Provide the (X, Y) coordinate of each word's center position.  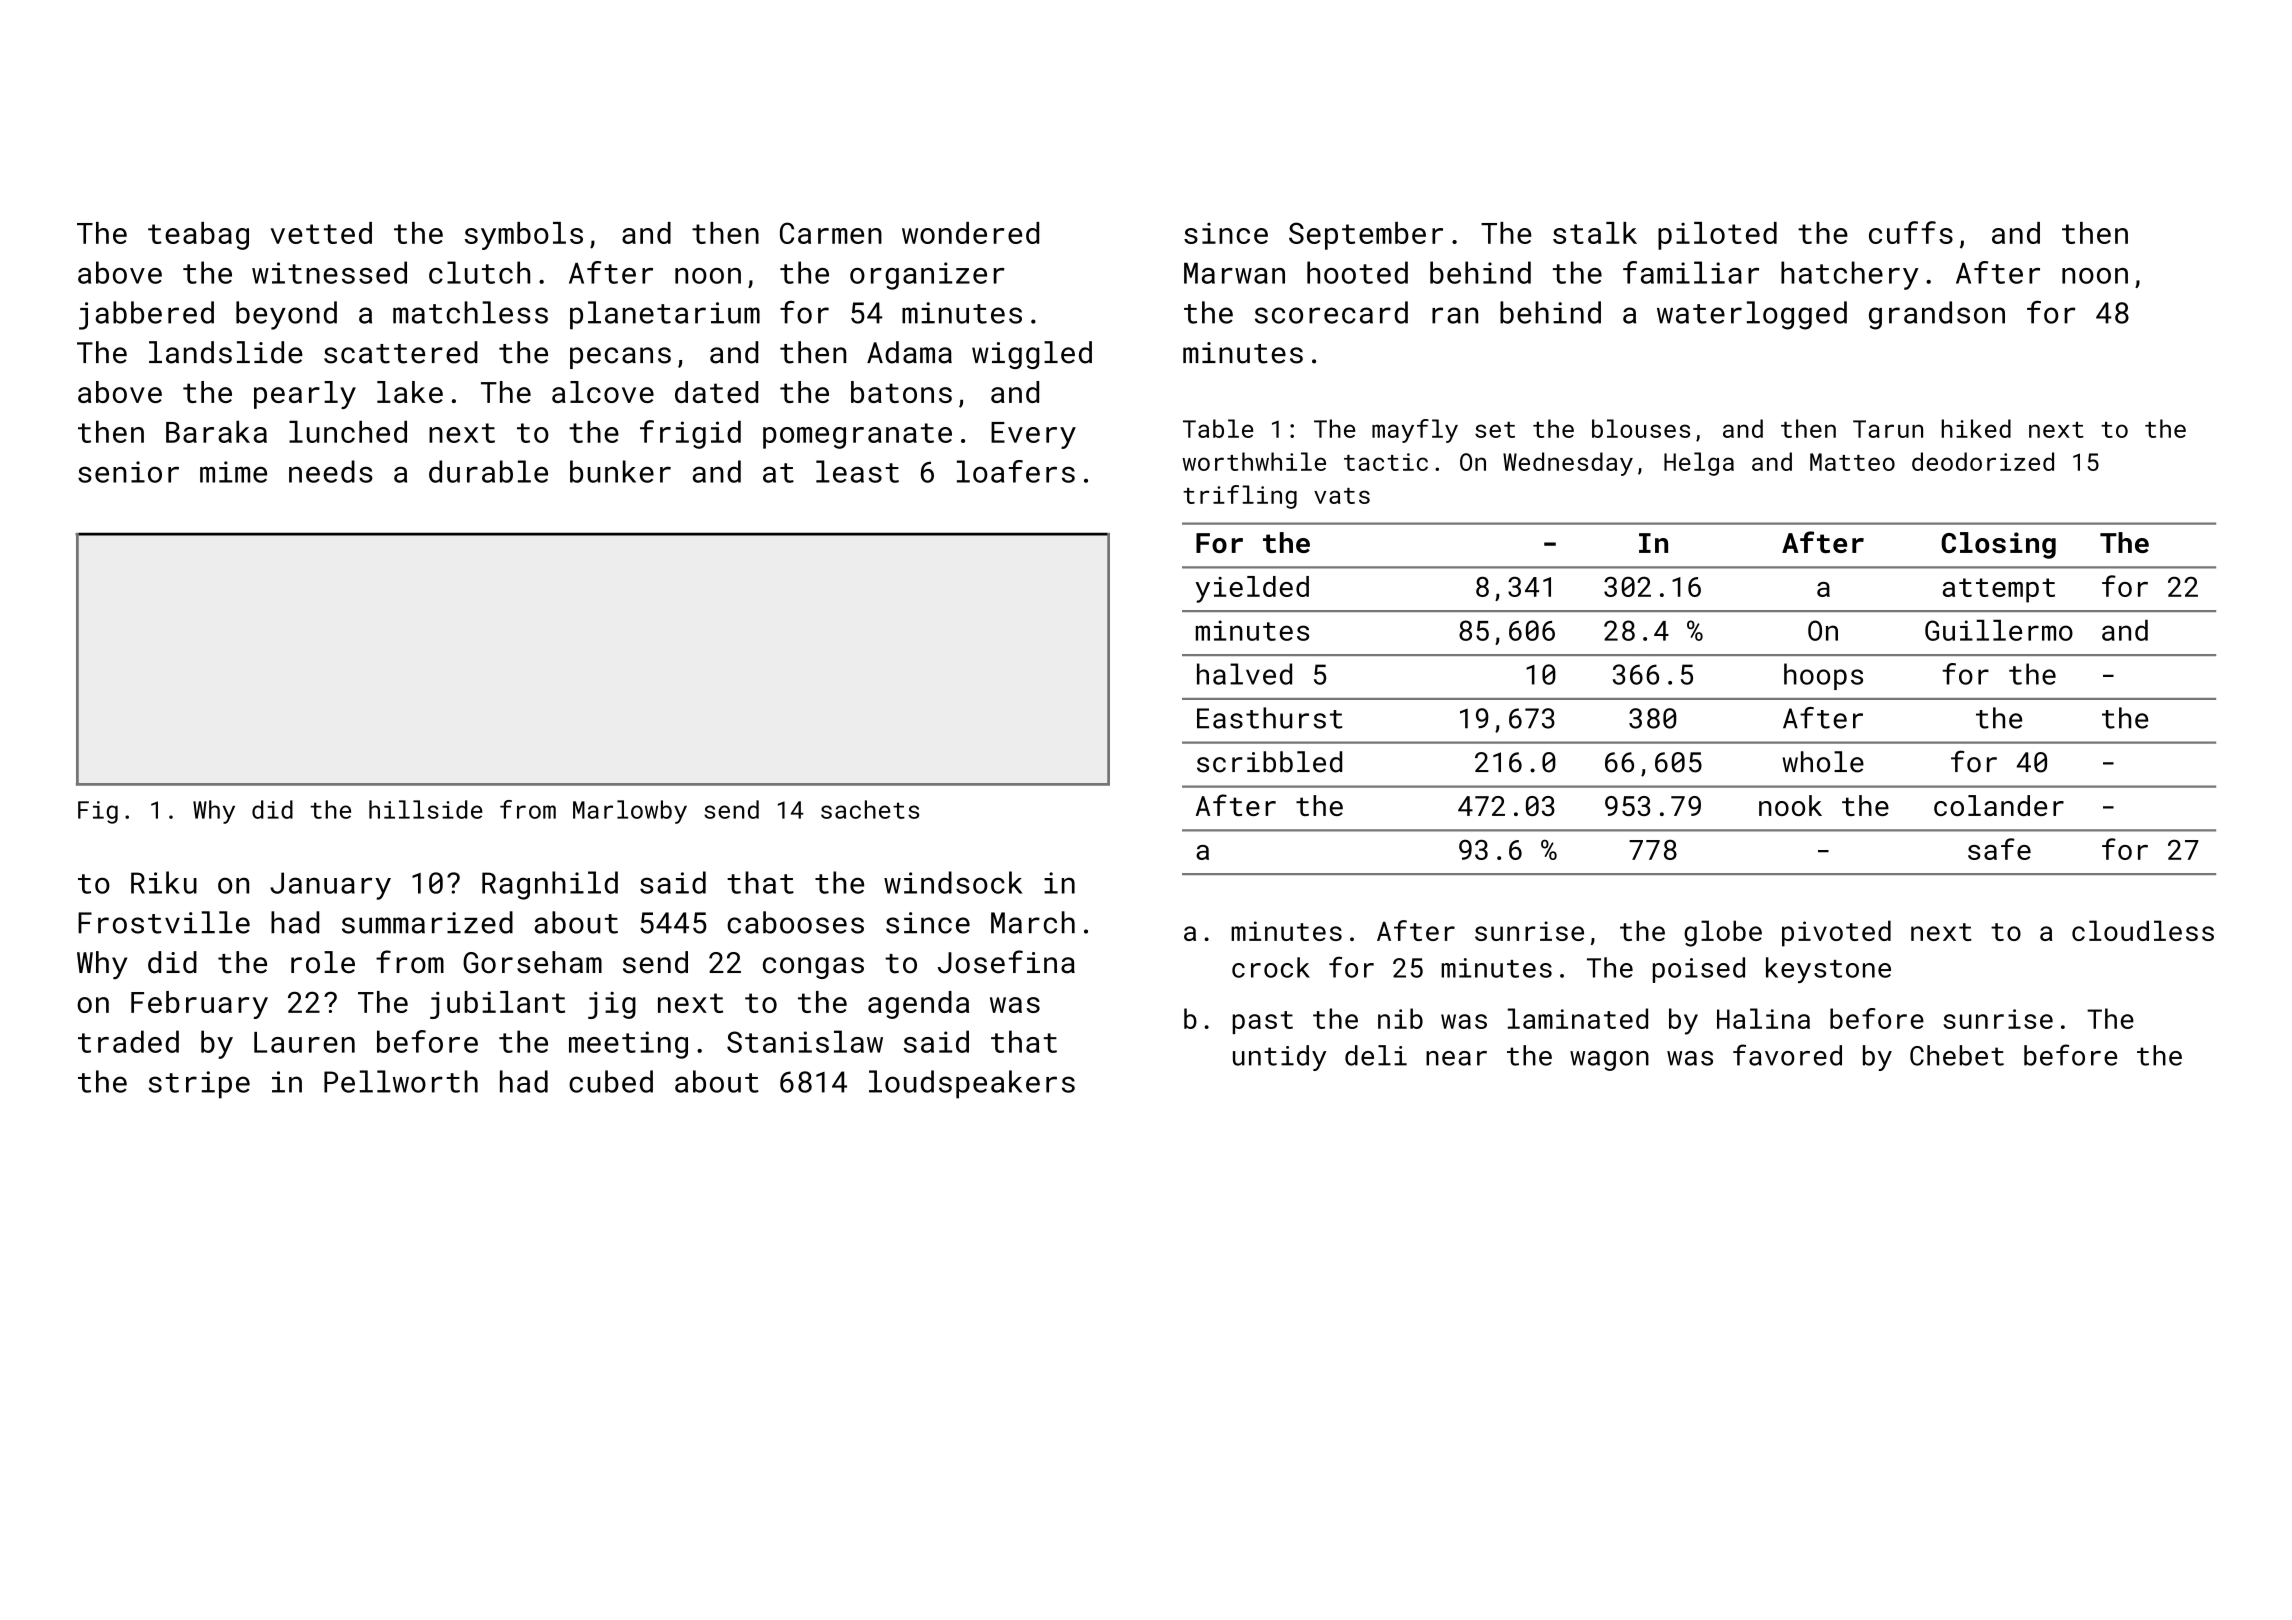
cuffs (1911, 232)
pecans (620, 358)
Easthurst (1270, 718)
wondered (970, 233)
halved (1244, 674)
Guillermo (1999, 630)
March (1033, 922)
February (199, 1005)
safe (1999, 849)
